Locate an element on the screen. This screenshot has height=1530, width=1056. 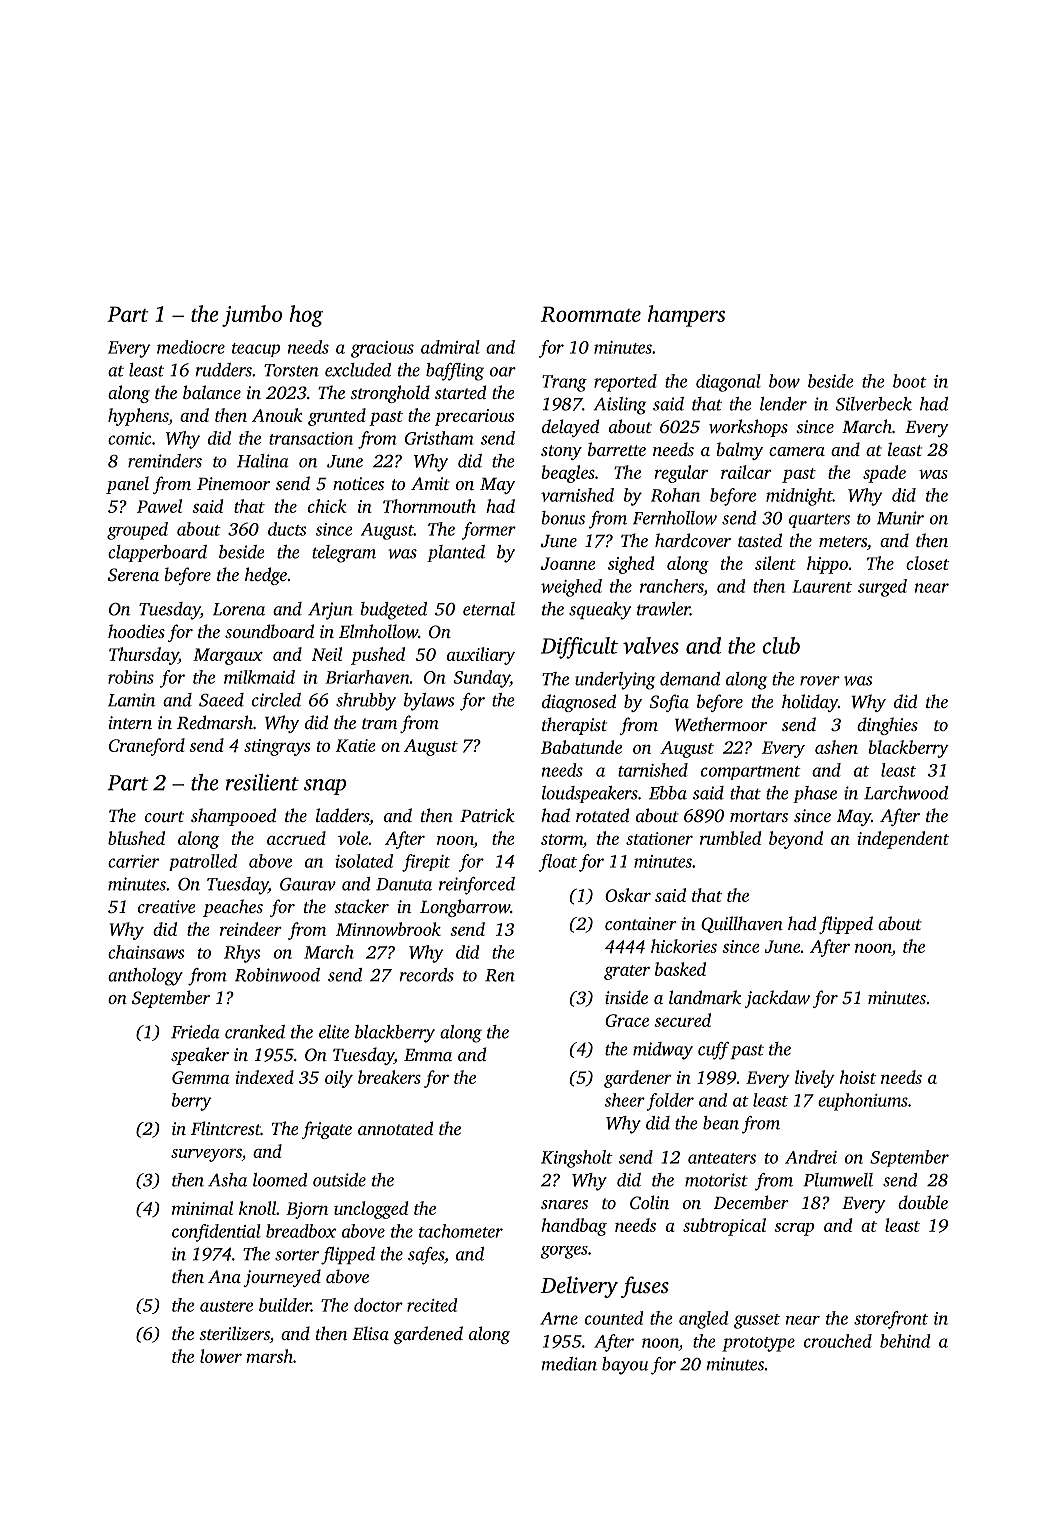
Roommate is located at coordinates (591, 314).
